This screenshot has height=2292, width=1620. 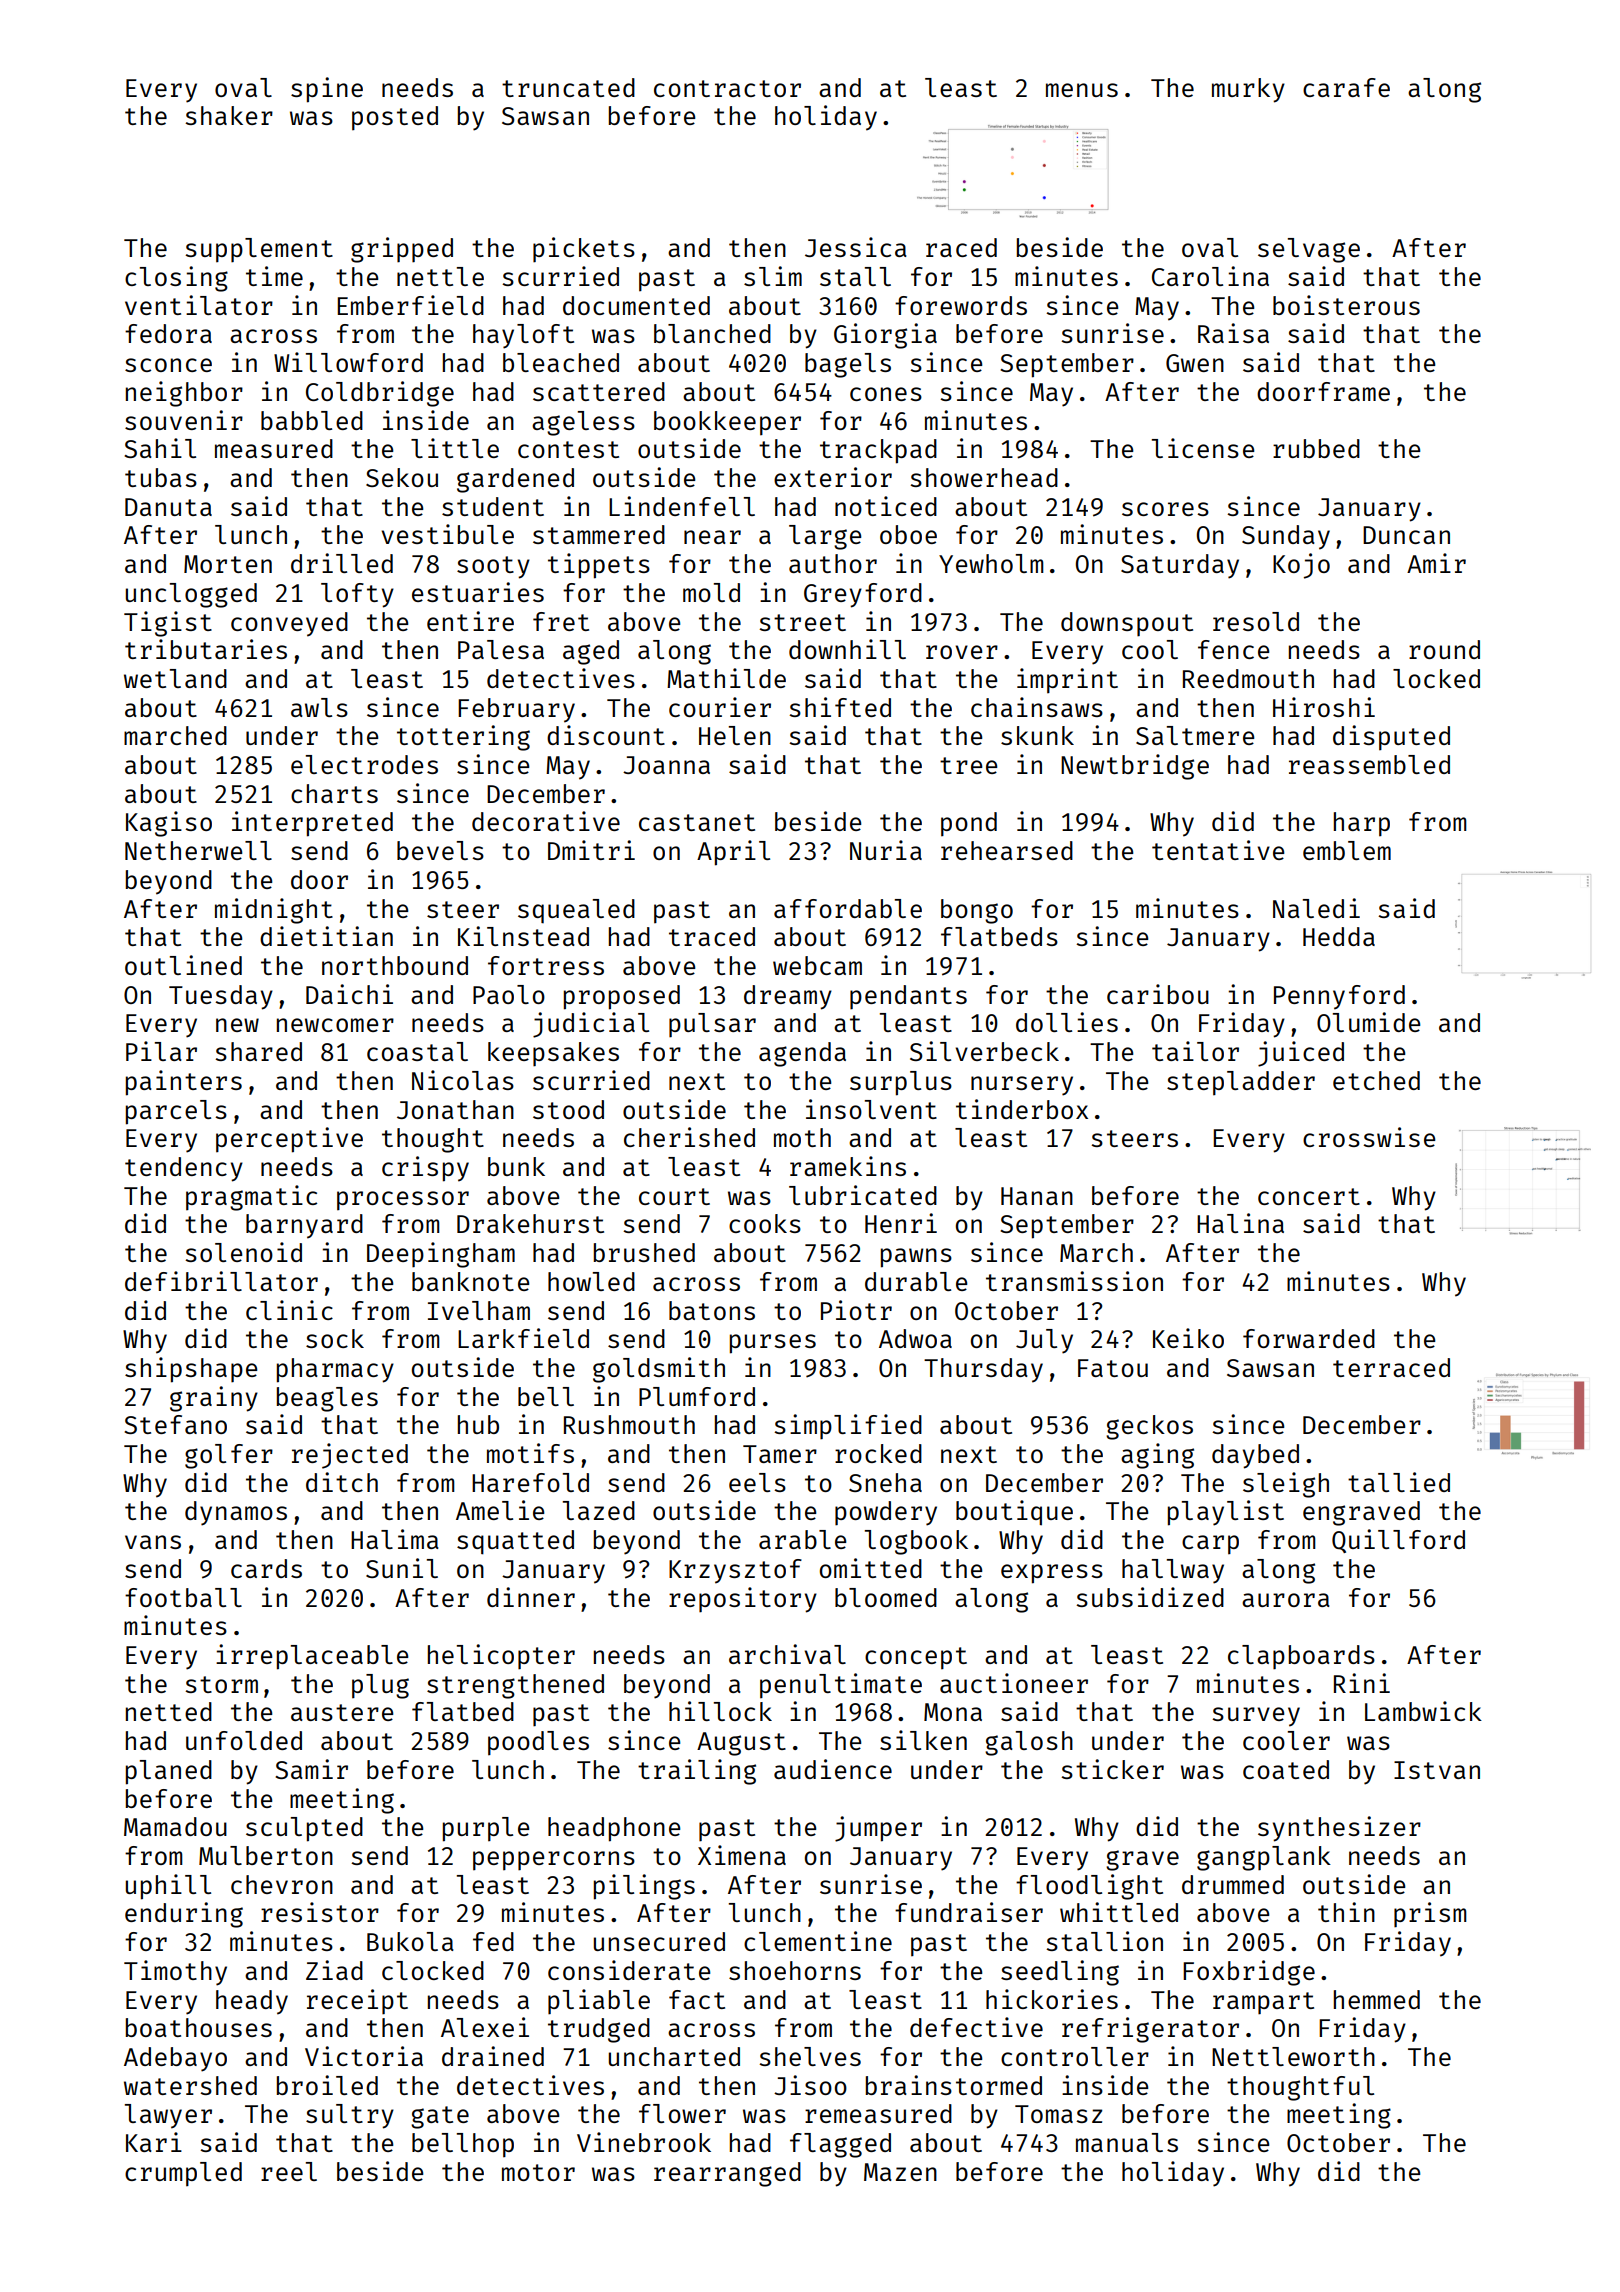 I want to click on truncated, so click(x=568, y=87).
